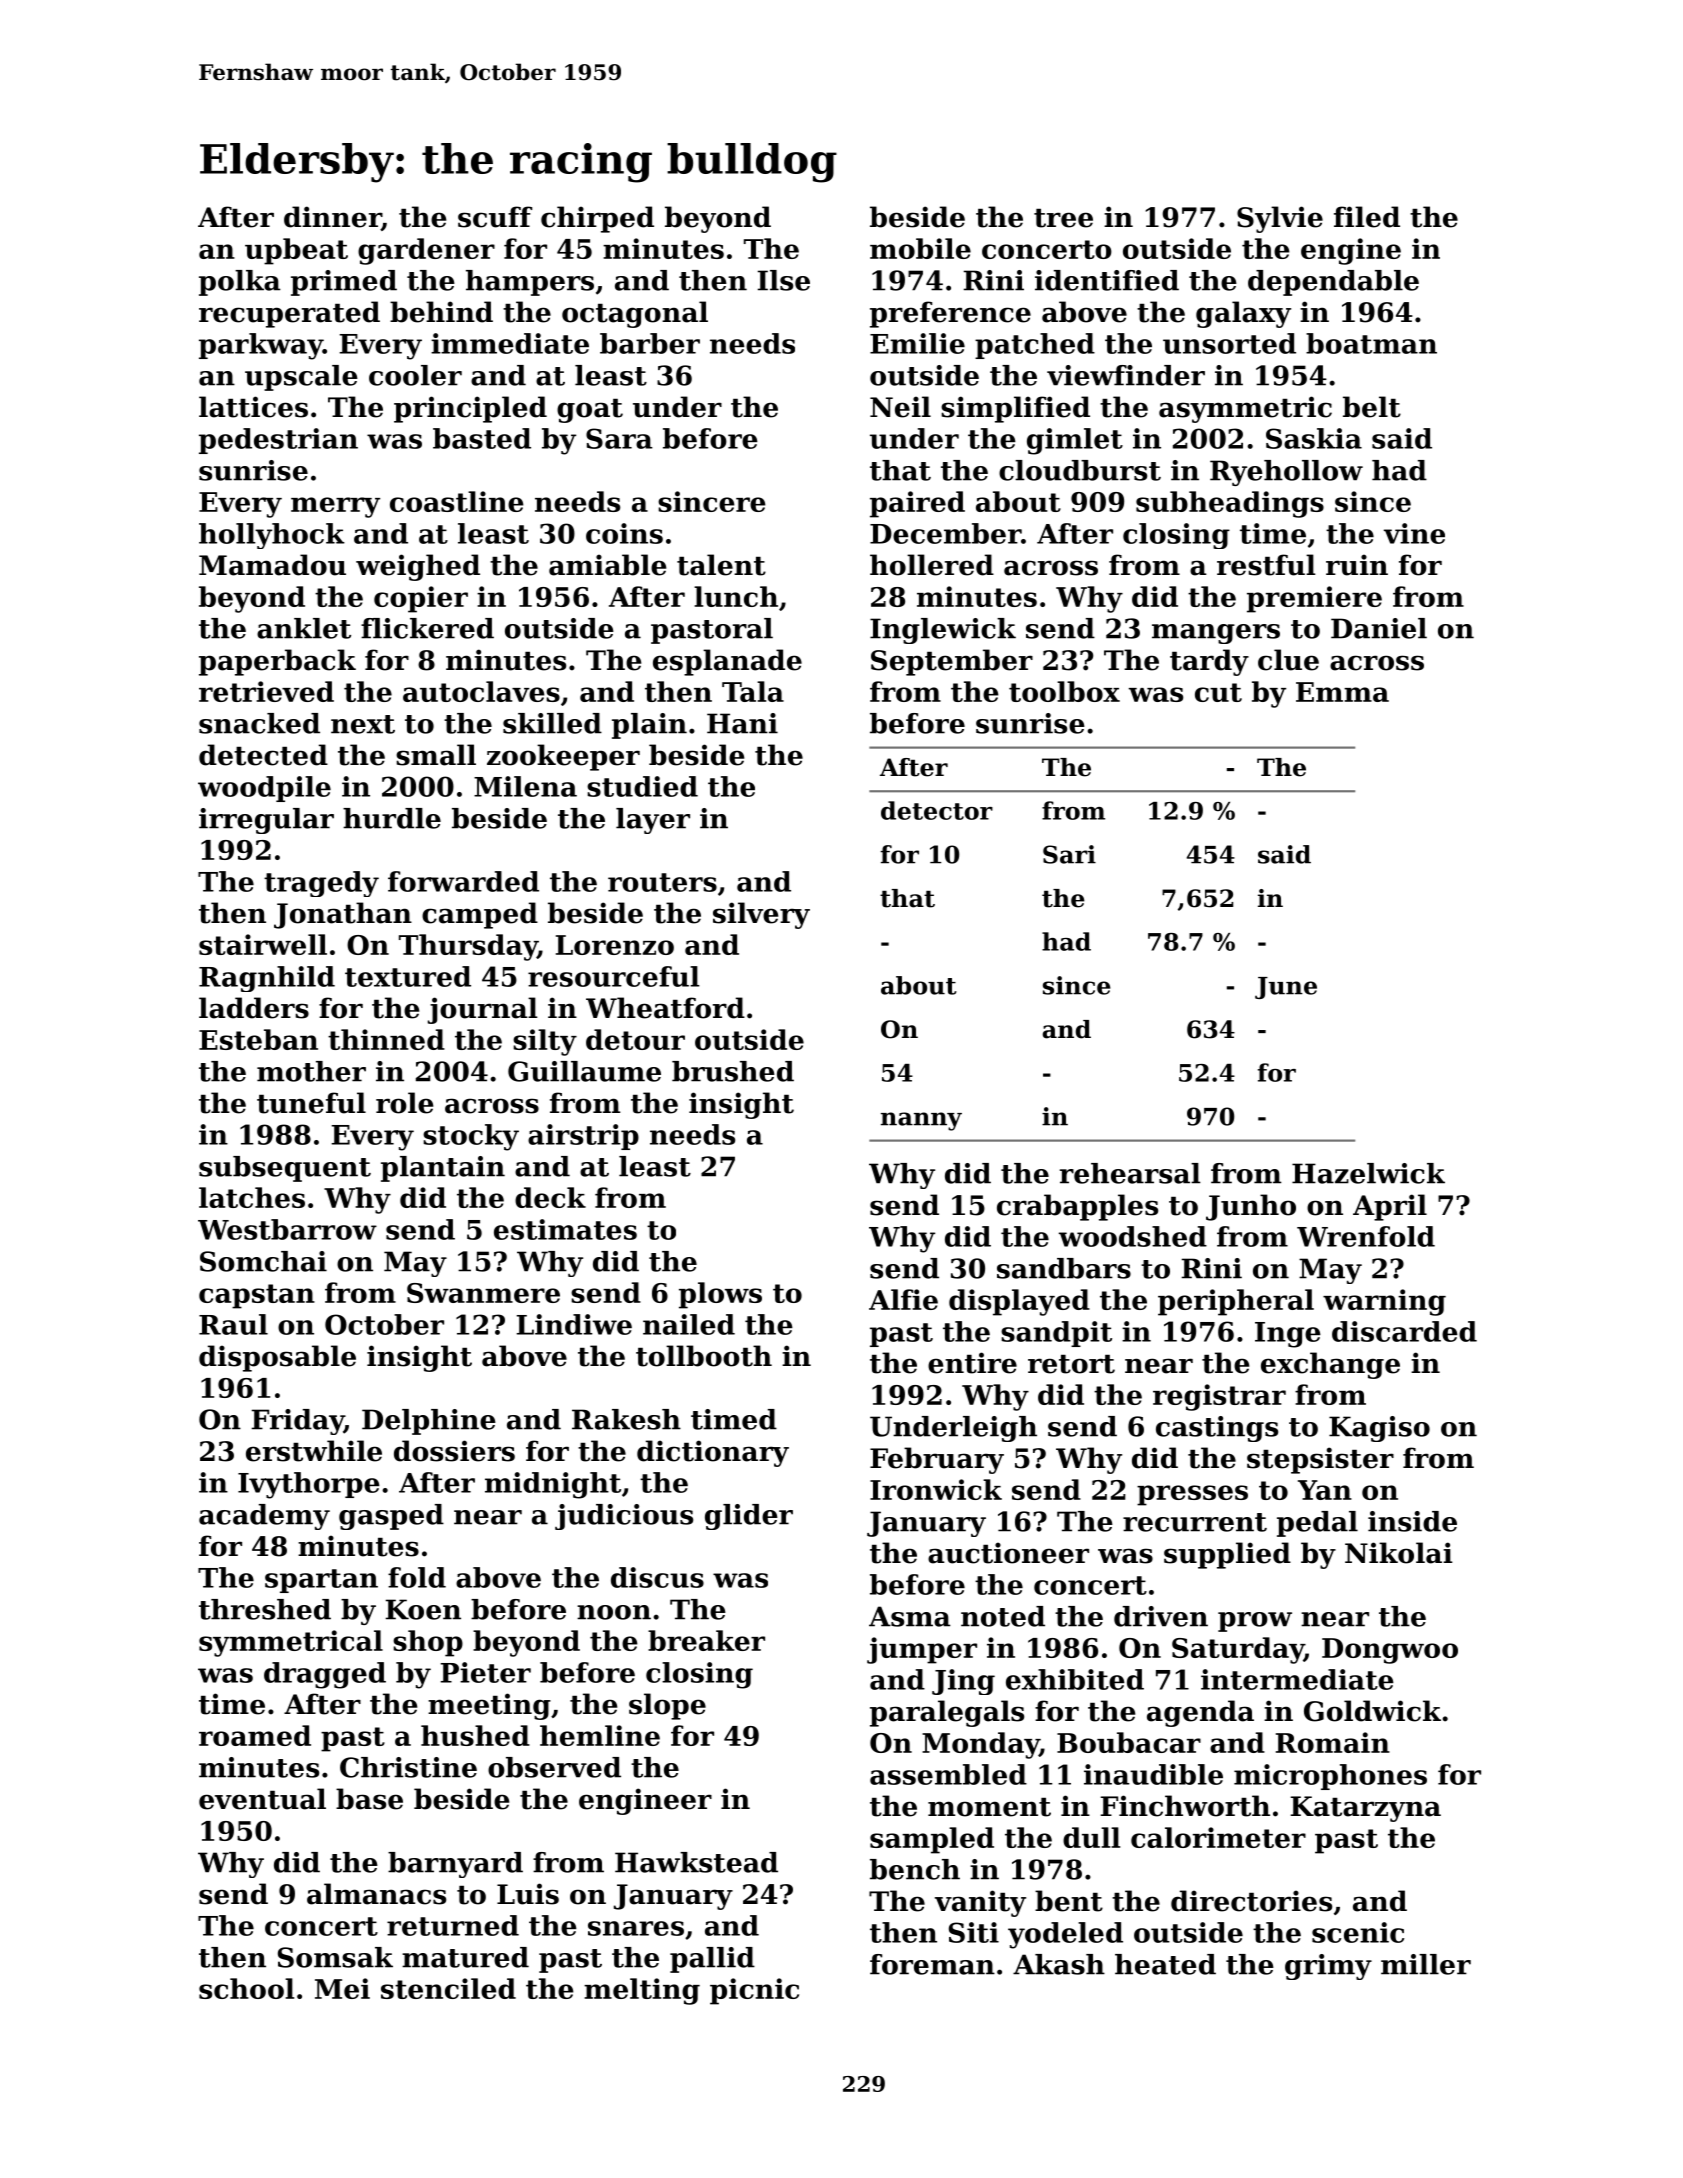  Describe the element at coordinates (937, 810) in the document. I see `detector` at that location.
